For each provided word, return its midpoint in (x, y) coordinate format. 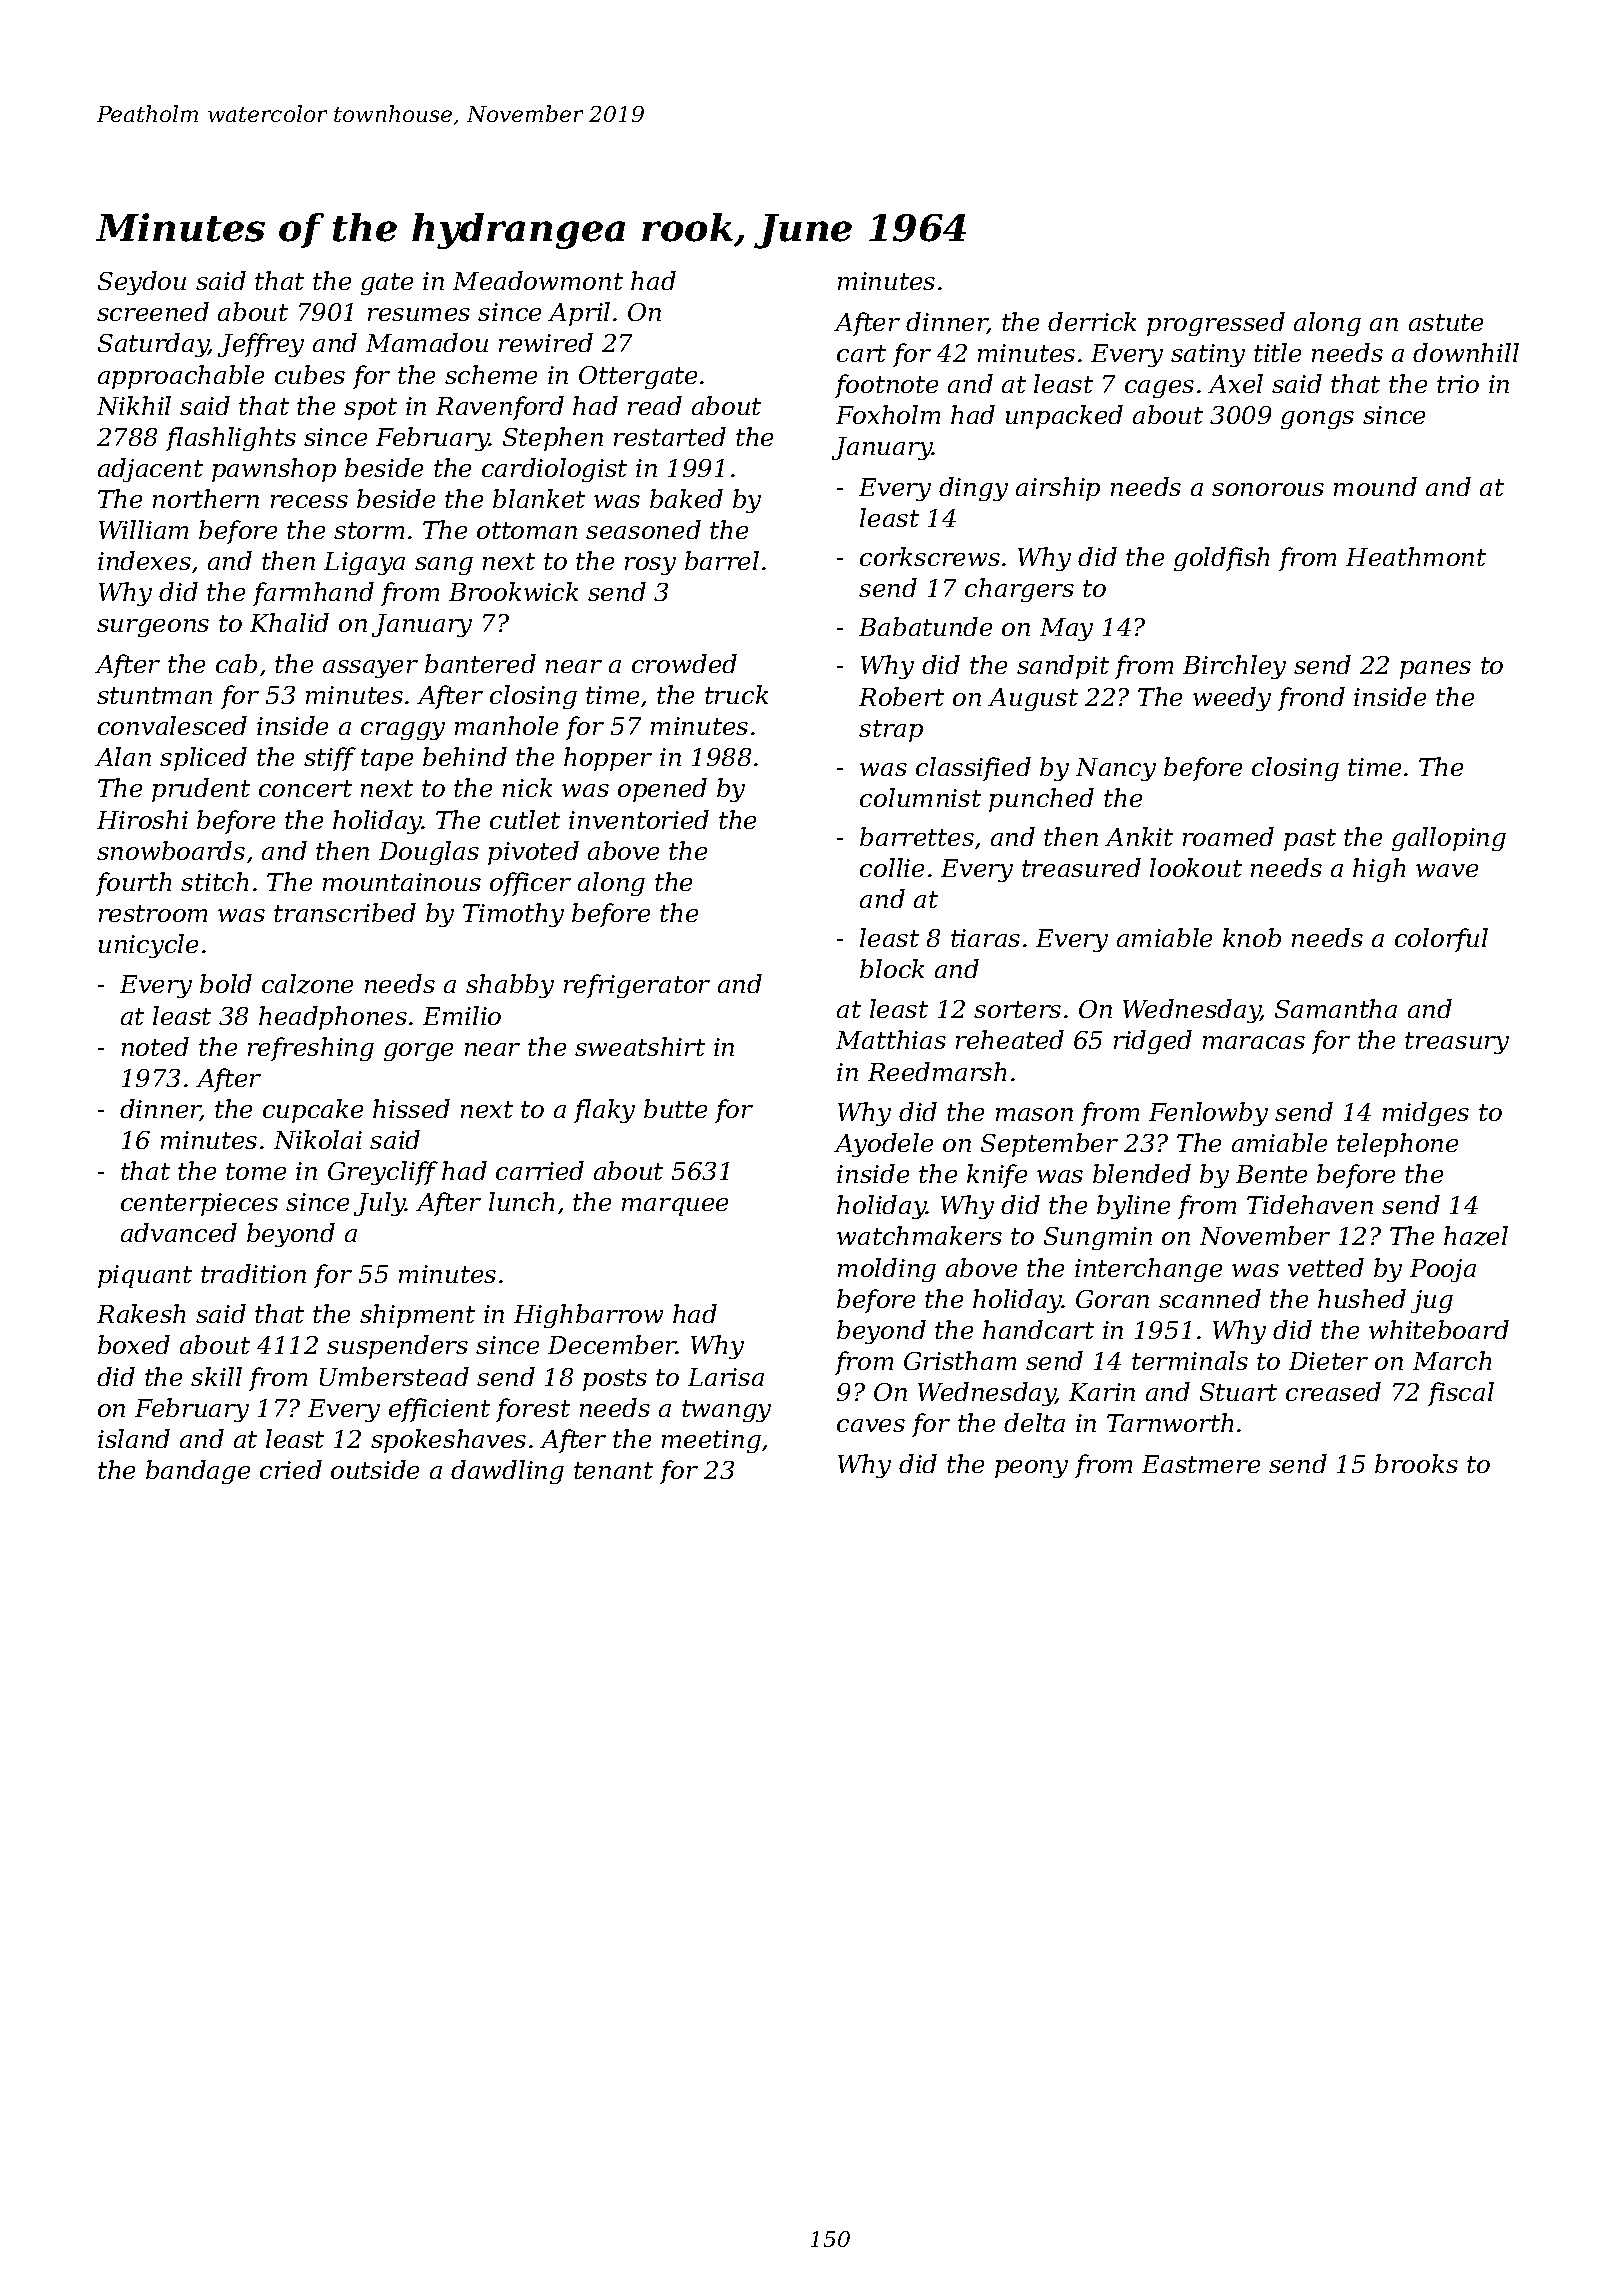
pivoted (533, 853)
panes (1435, 670)
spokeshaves (448, 1441)
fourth (133, 884)
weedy (1232, 699)
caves (871, 1425)
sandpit (1063, 667)
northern (206, 498)
